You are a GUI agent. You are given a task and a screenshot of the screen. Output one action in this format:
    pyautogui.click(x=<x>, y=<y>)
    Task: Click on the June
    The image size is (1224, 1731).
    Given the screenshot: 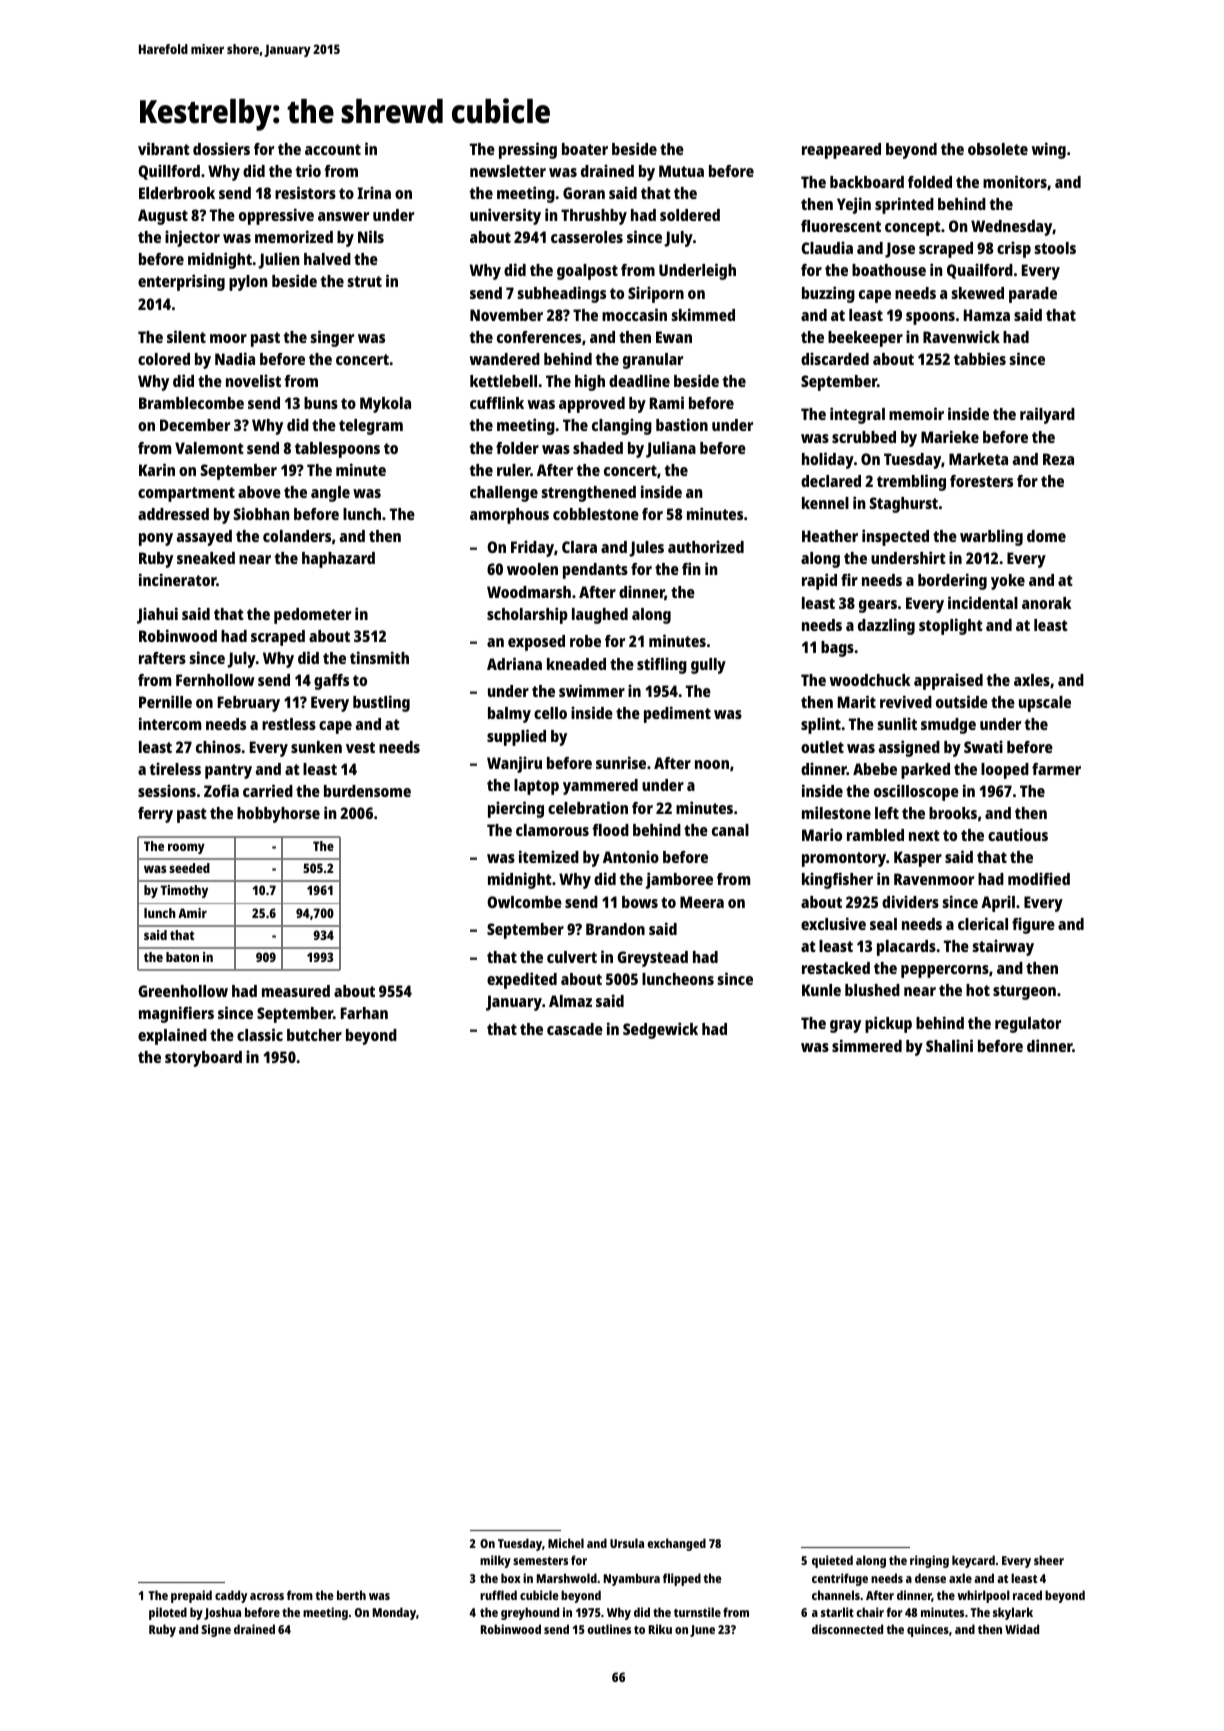 What is the action you would take?
    pyautogui.click(x=702, y=1631)
